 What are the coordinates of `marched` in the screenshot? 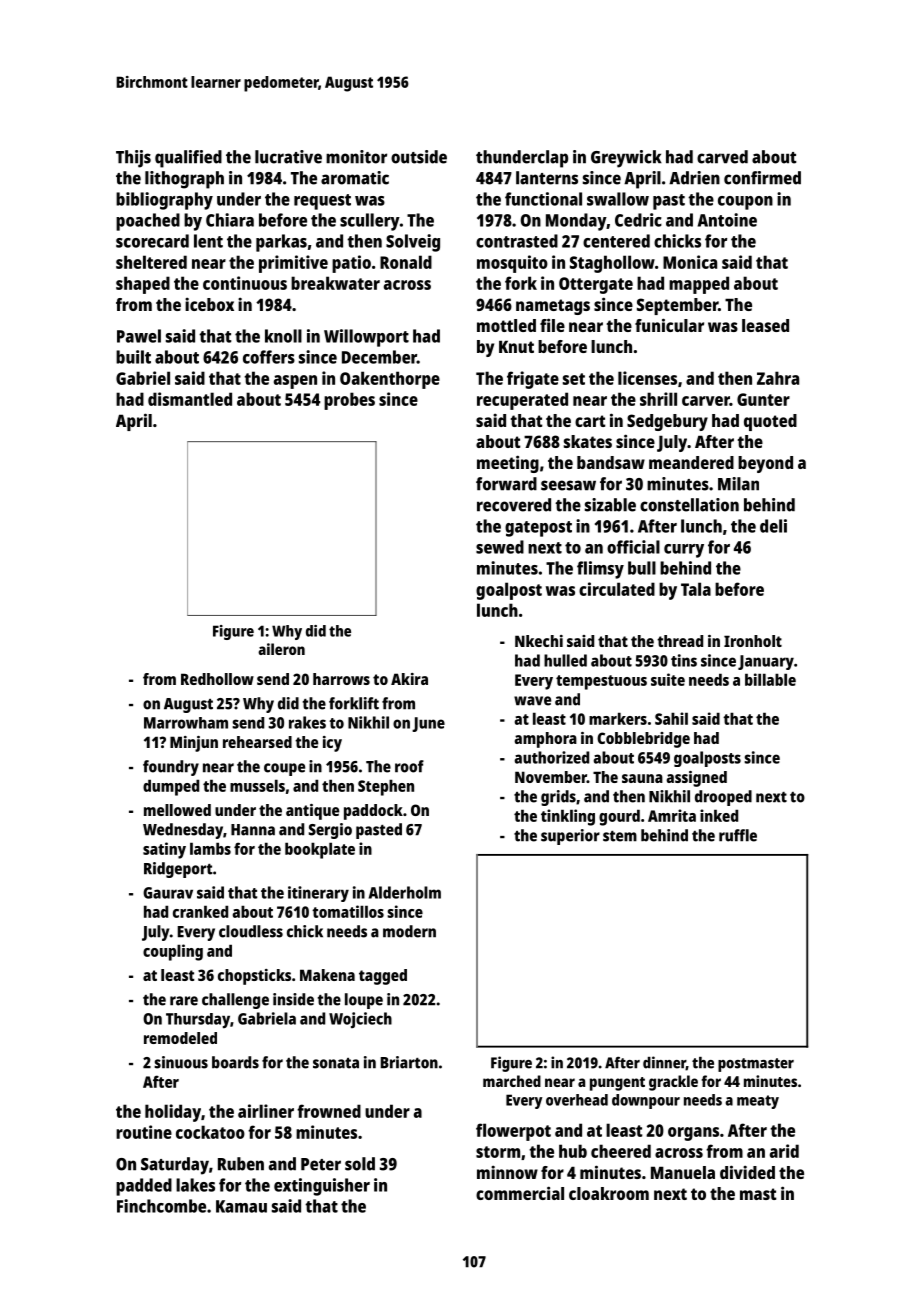 It's located at (512, 1081).
